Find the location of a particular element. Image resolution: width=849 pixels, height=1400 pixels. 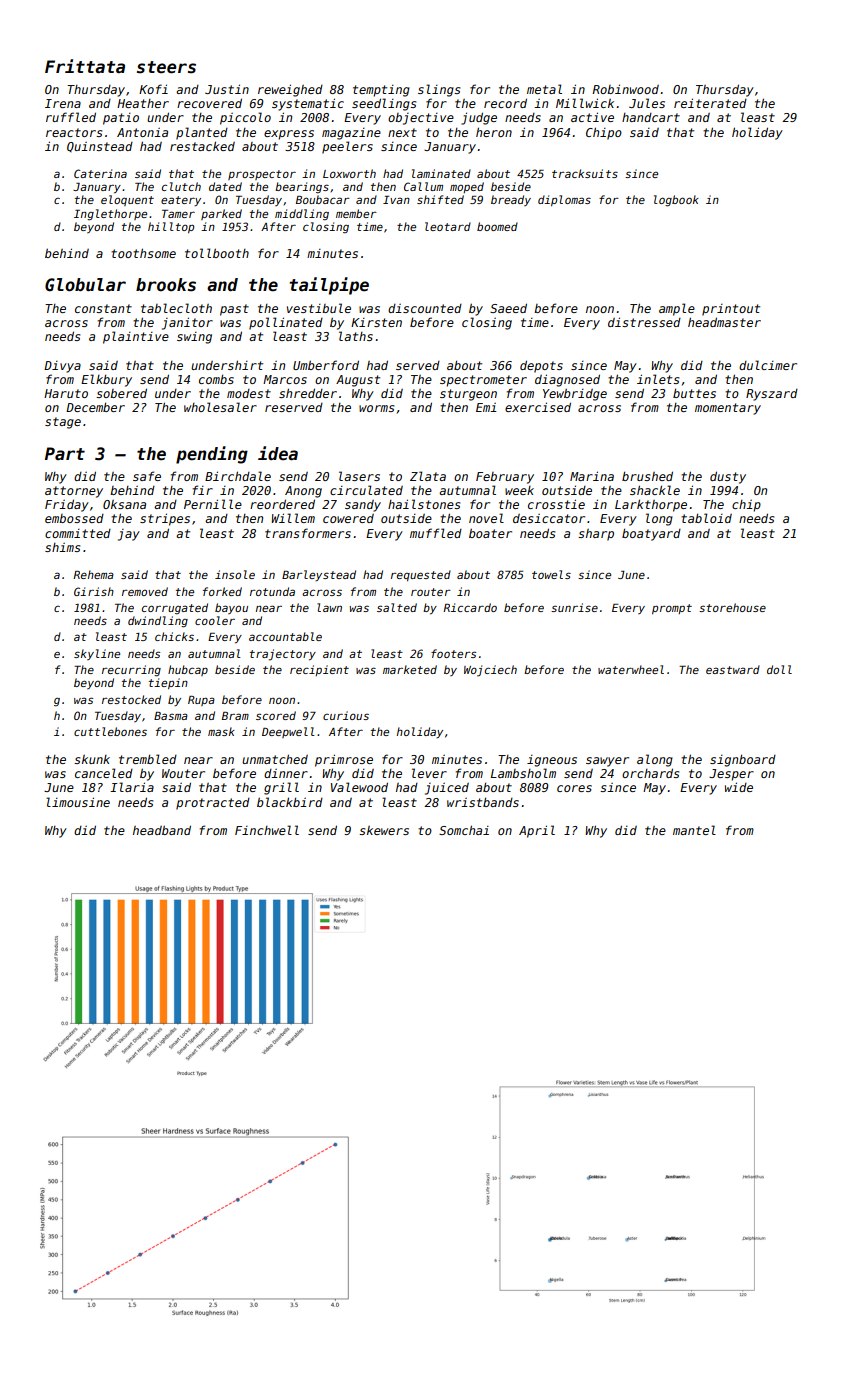

buttes is located at coordinates (694, 393).
